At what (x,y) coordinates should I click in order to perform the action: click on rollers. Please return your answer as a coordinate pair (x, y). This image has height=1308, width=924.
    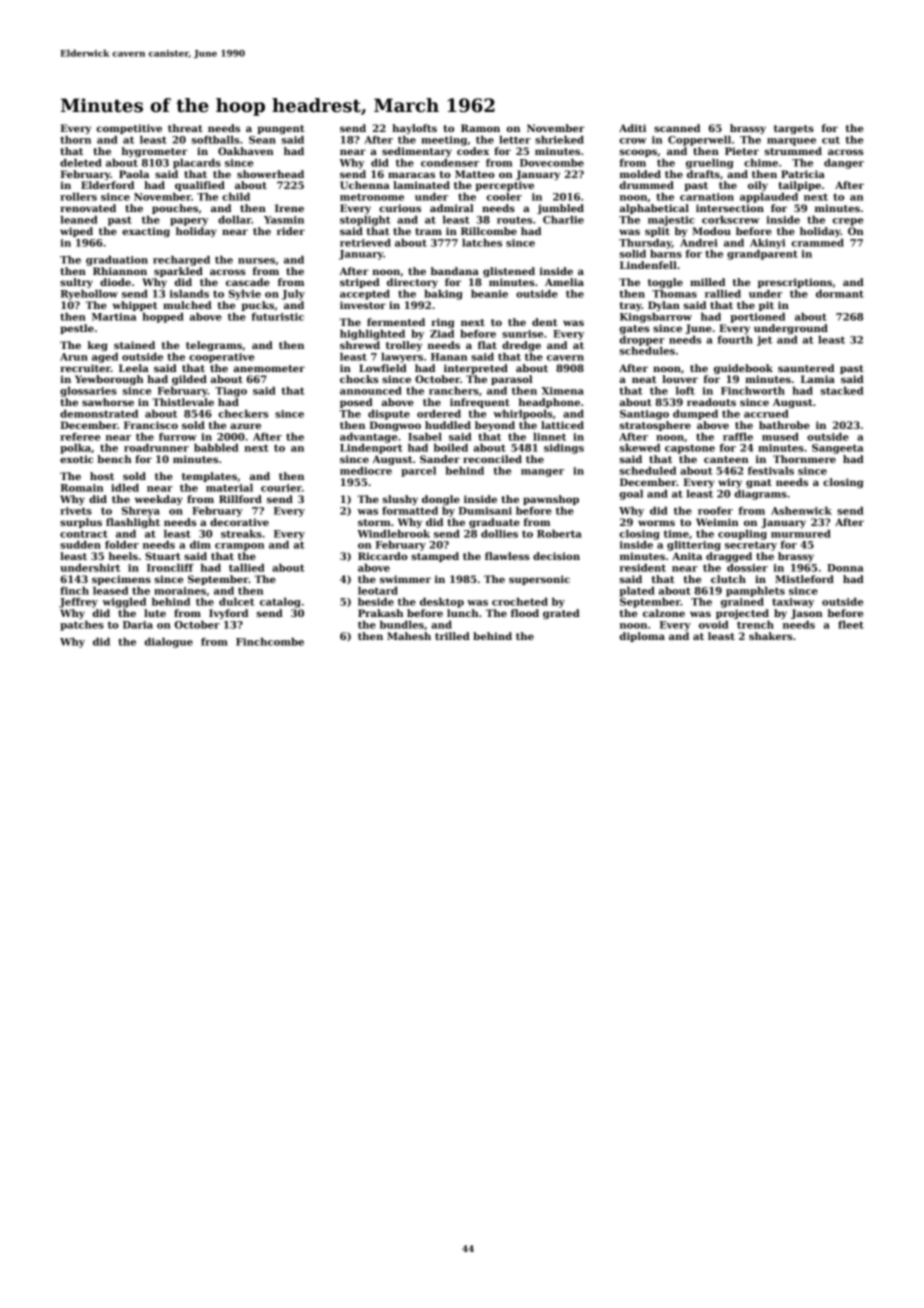
    Looking at the image, I should click on (78, 196).
